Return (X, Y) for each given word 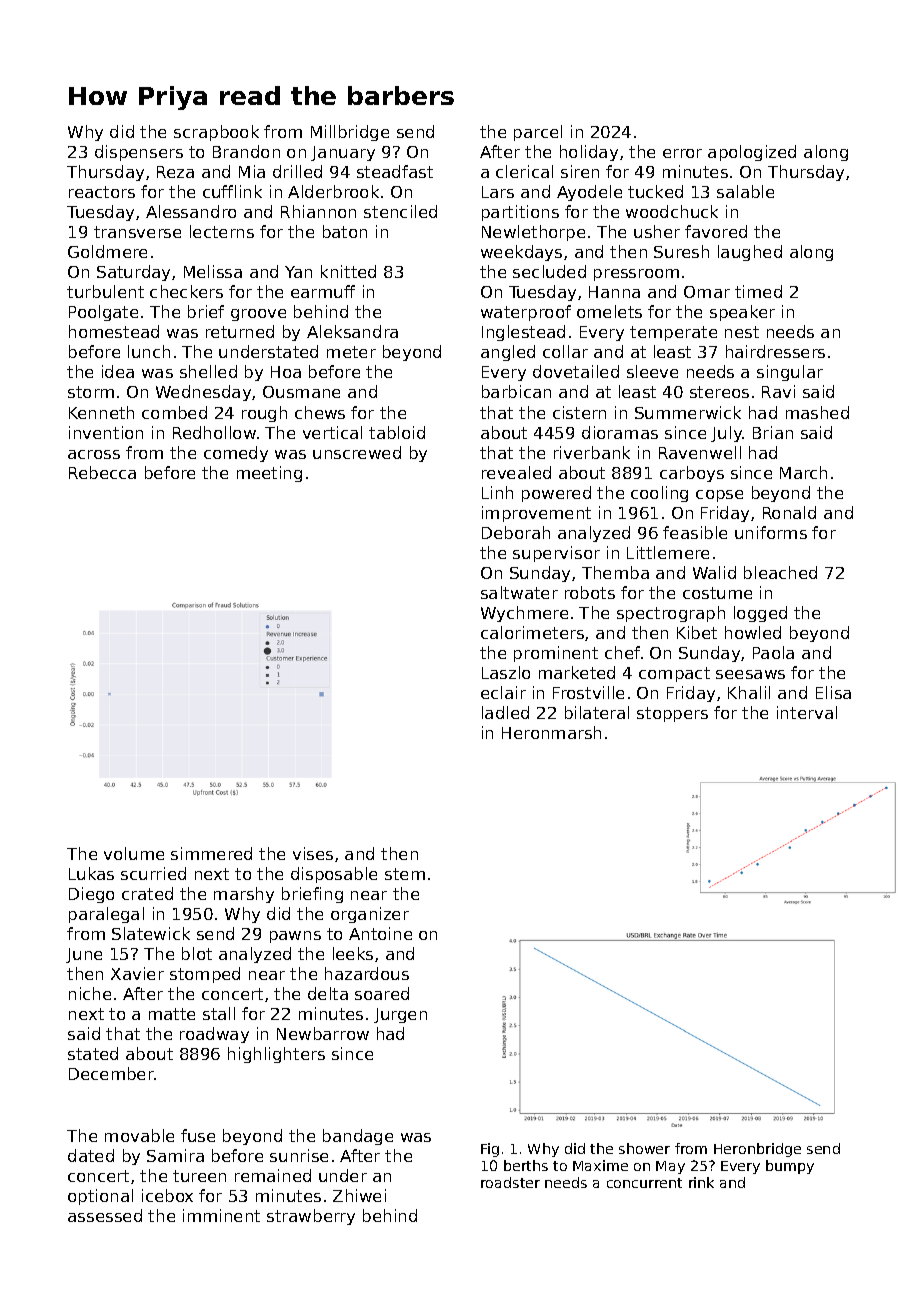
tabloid (397, 432)
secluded (549, 271)
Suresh (681, 251)
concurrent (644, 1183)
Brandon (246, 151)
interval (807, 712)
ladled (505, 712)
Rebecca (102, 472)
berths (526, 1165)
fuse (198, 1135)
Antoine (380, 933)
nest (742, 332)
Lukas (91, 873)
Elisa (833, 692)
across (94, 454)
